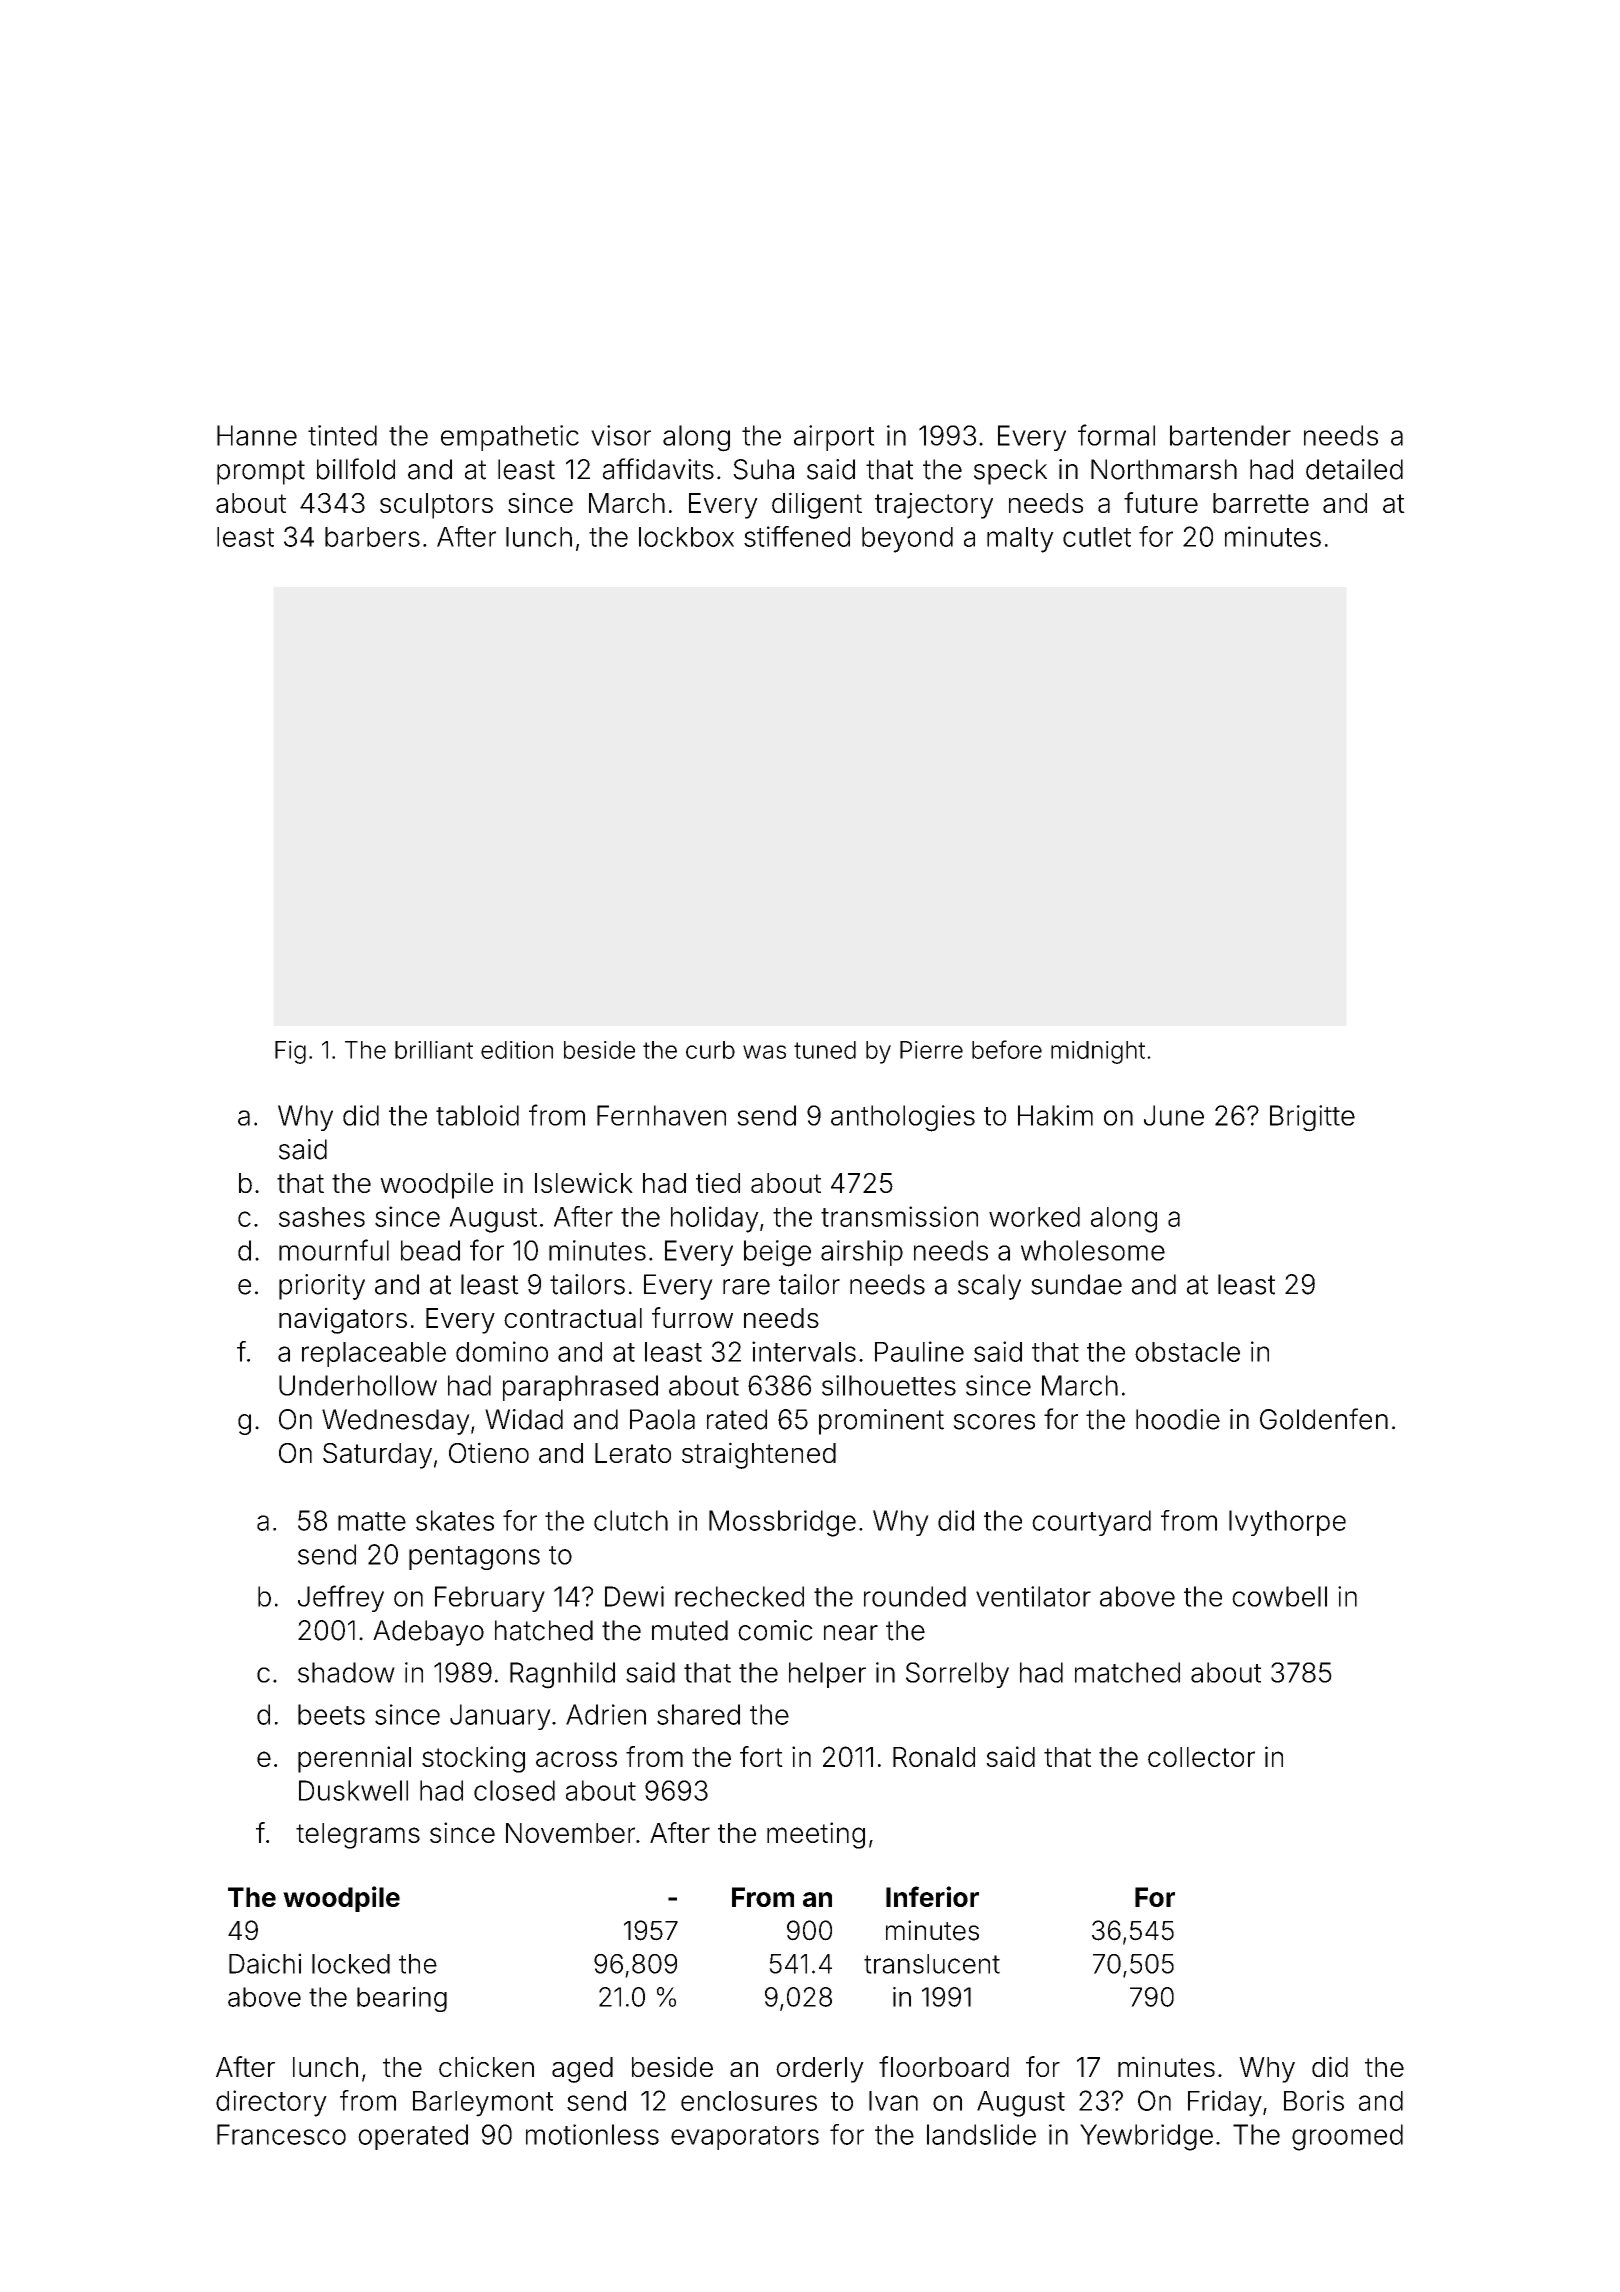 Image resolution: width=1620 pixels, height=2292 pixels. Describe the element at coordinates (1020, 540) in the document. I see `malty` at that location.
